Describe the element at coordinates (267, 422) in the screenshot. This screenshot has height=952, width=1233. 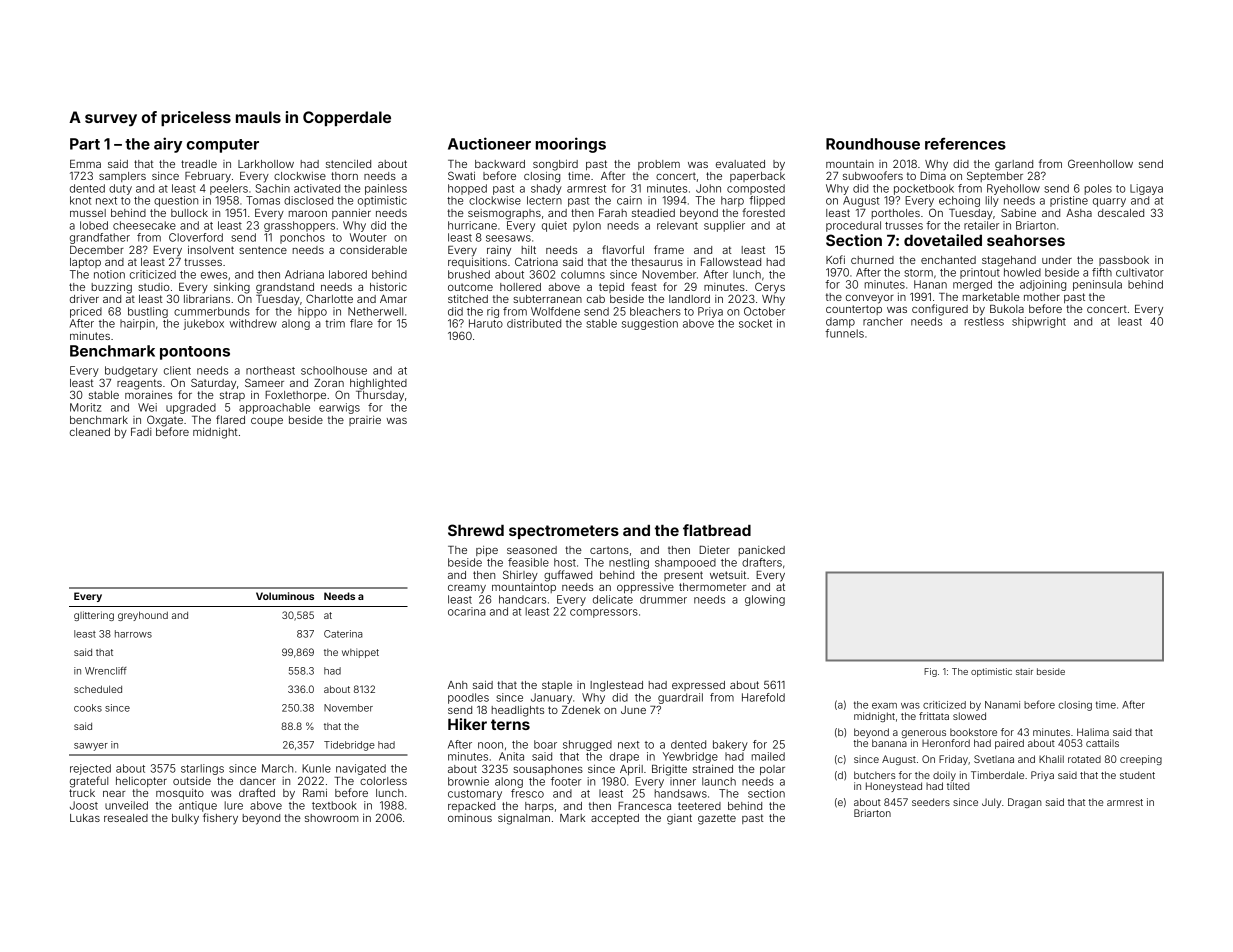
I see `coupe` at that location.
